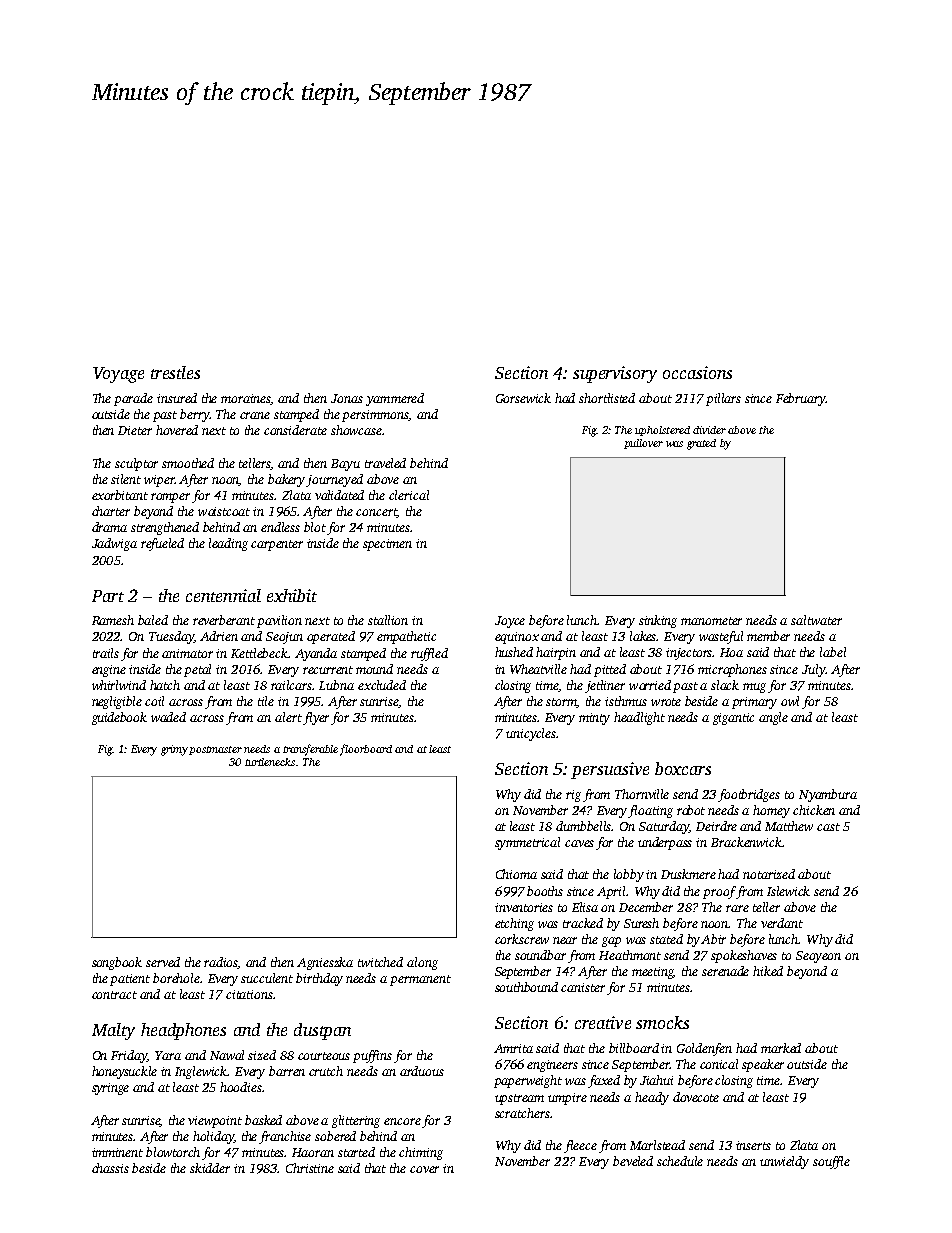 The width and height of the screenshot is (952, 1233). Describe the element at coordinates (784, 1162) in the screenshot. I see `unwieldy` at that location.
